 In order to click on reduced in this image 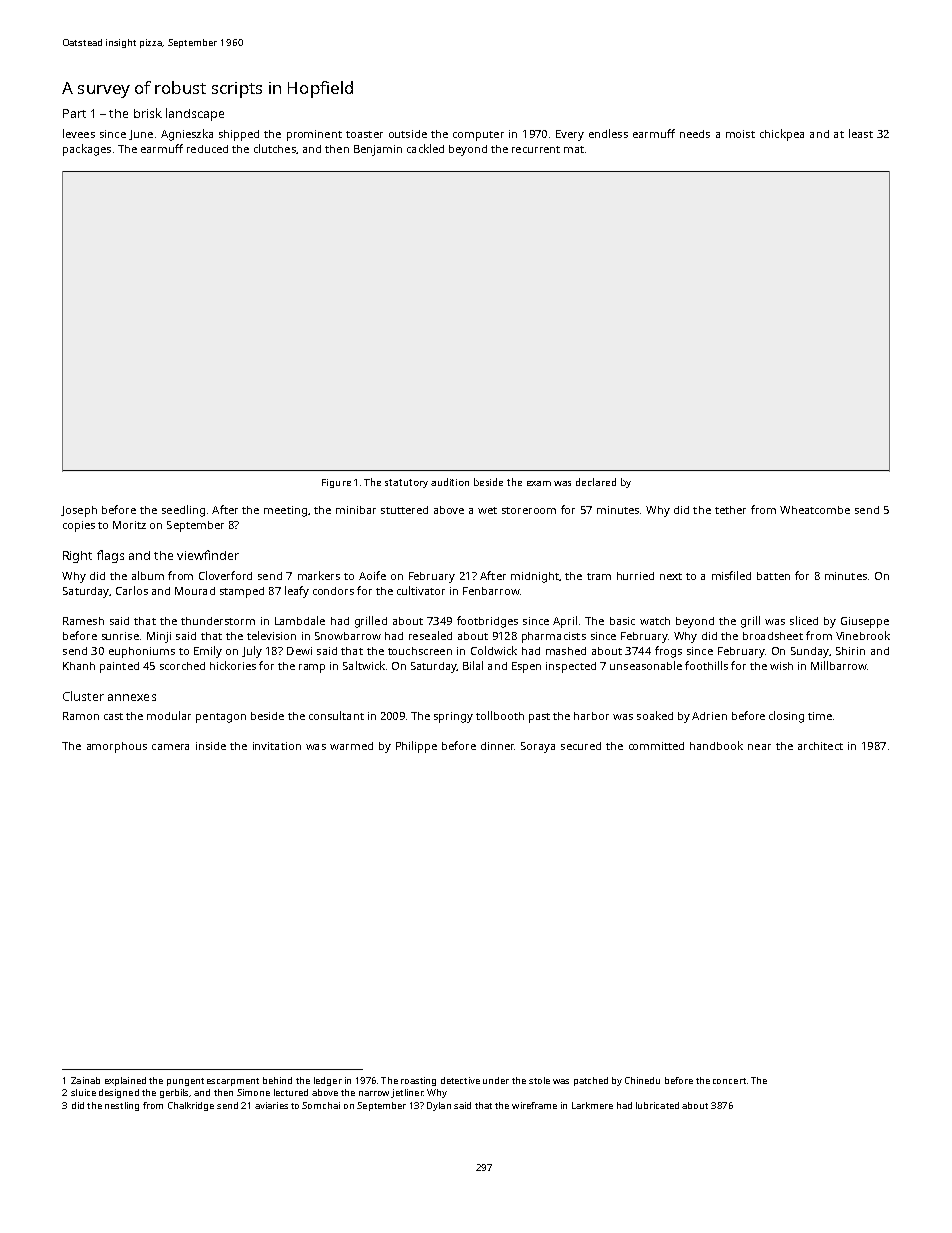, I will do `click(207, 149)`.
